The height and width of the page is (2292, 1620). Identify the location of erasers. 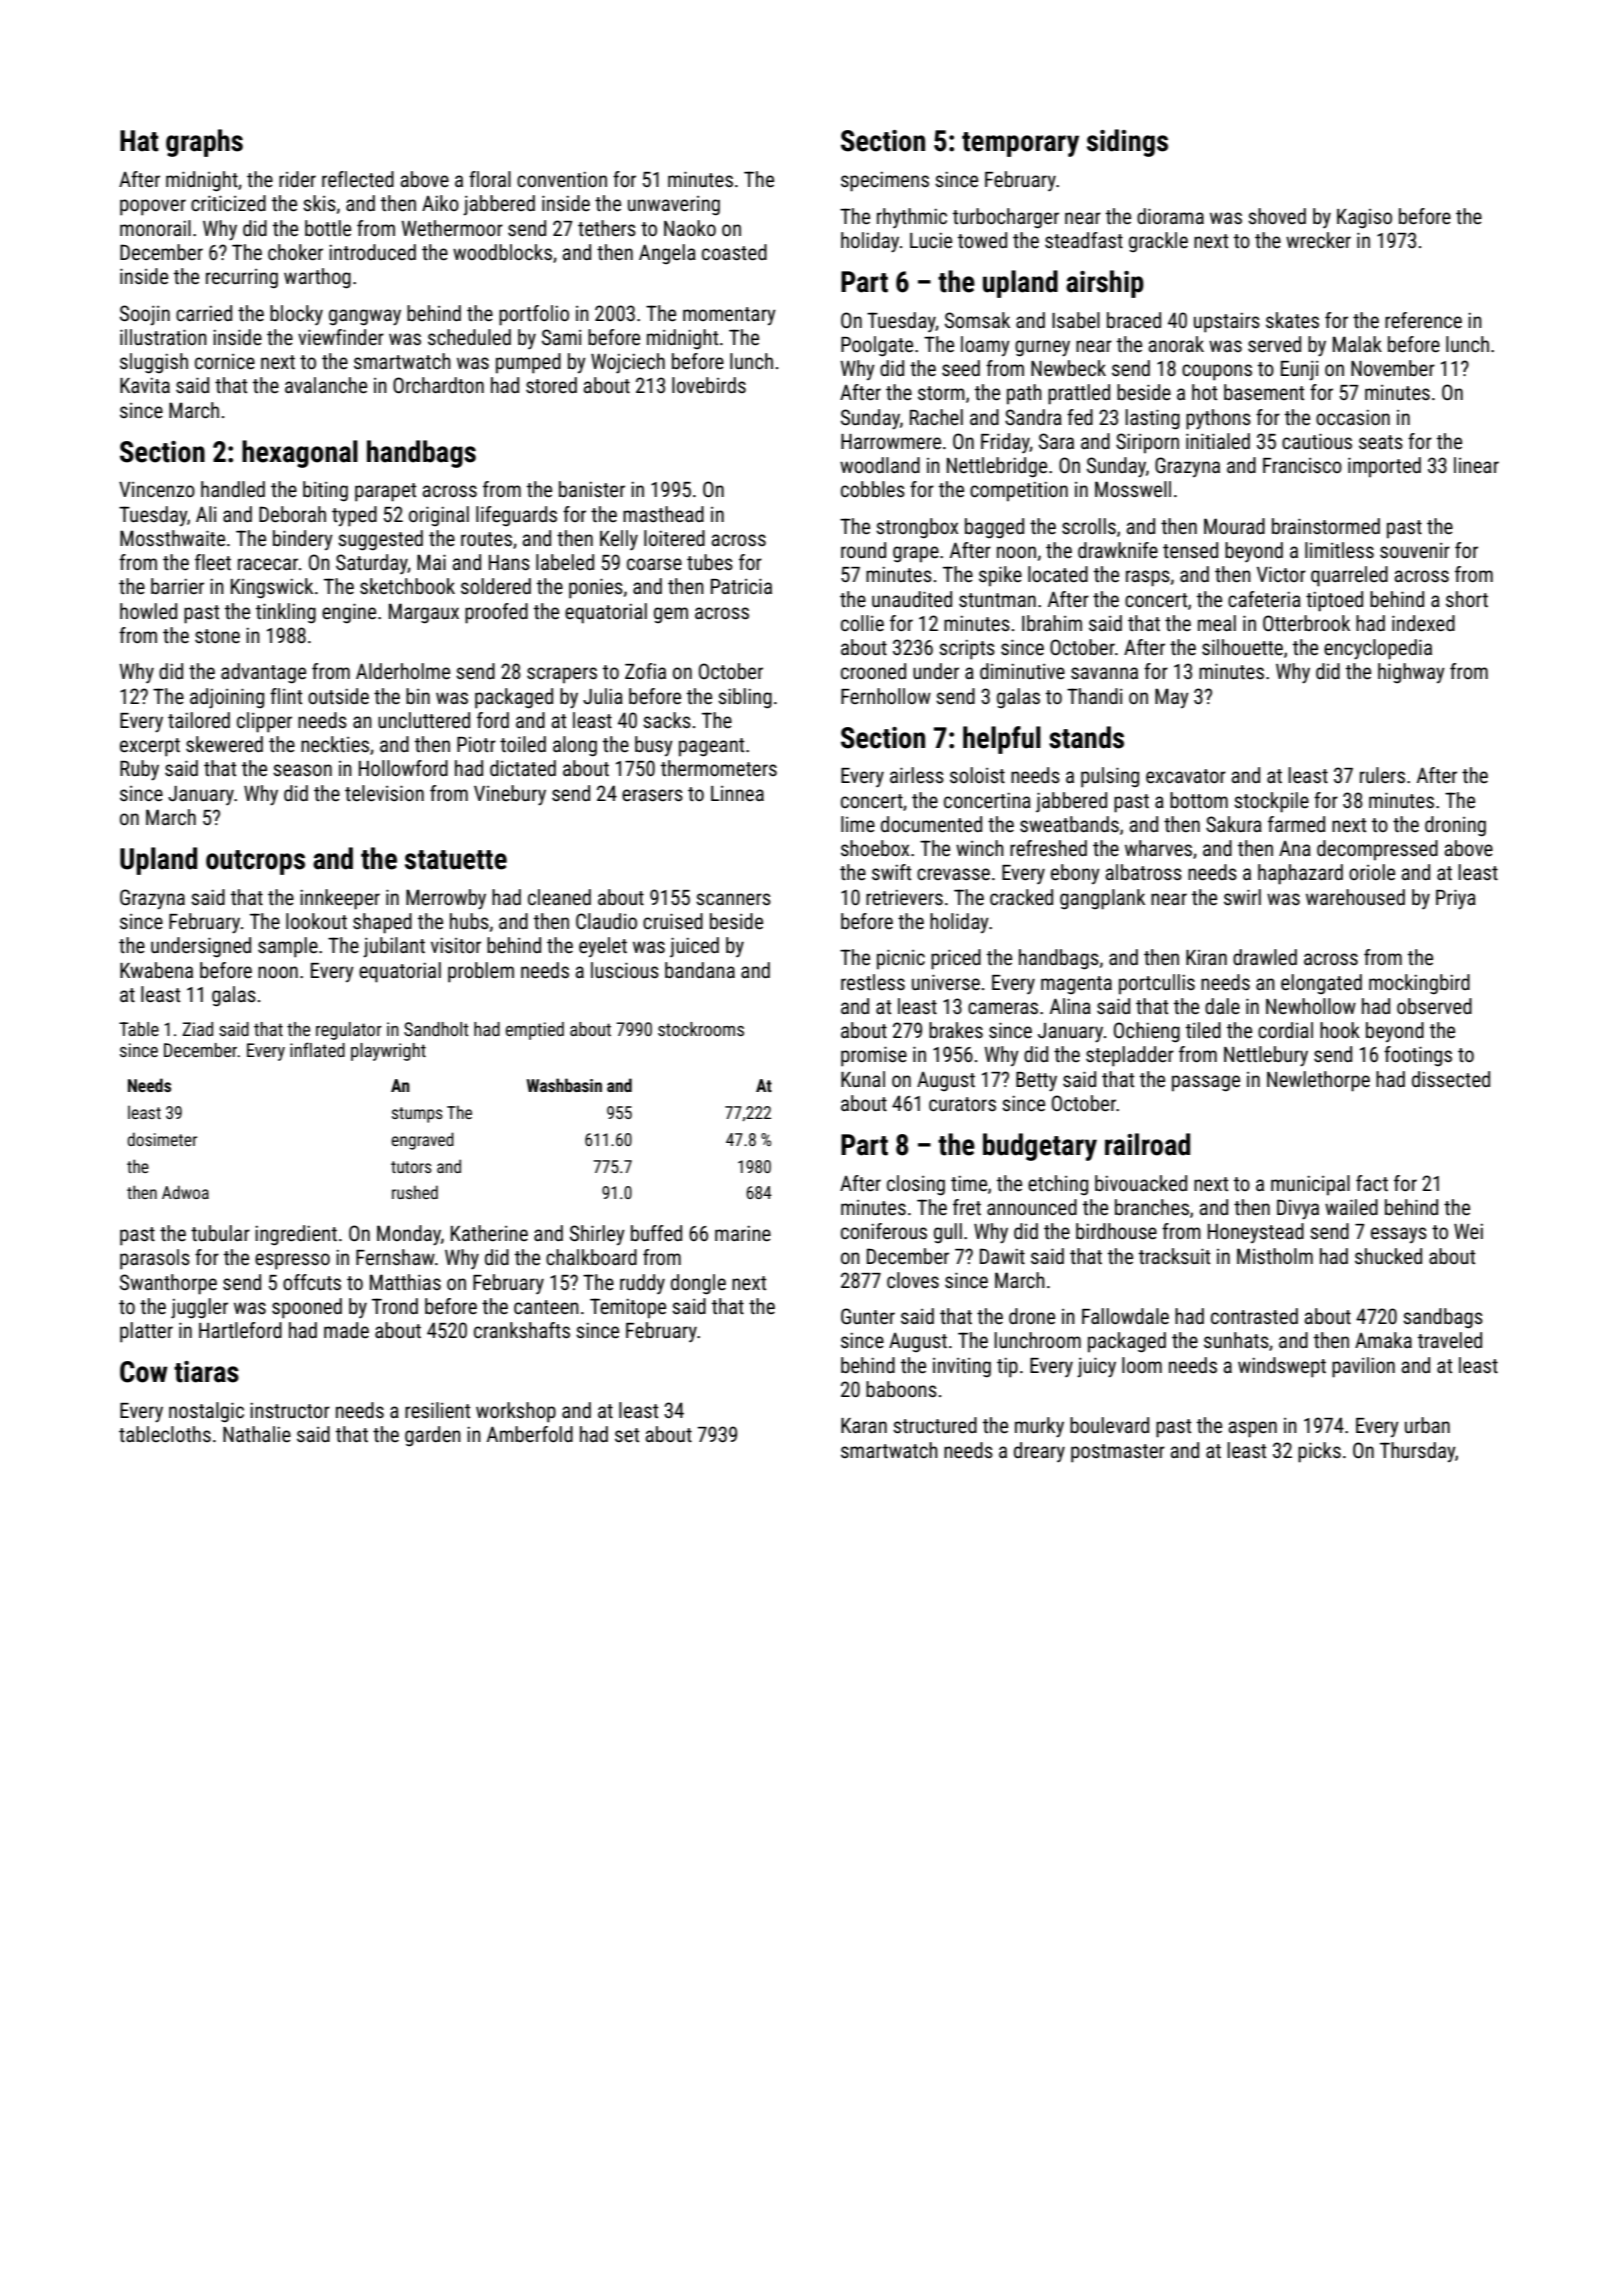
(652, 795).
